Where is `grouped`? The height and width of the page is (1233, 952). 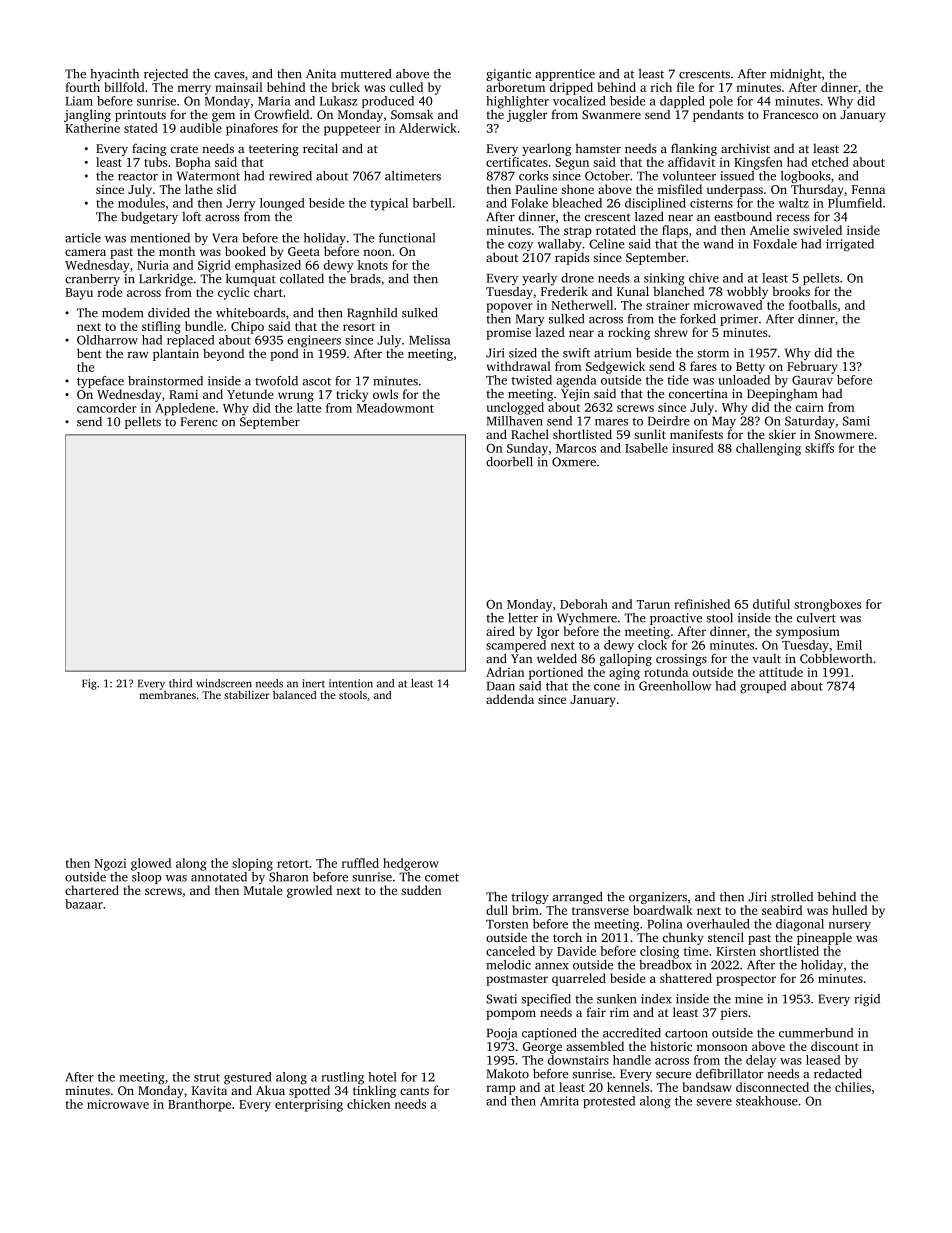
grouped is located at coordinates (763, 687).
